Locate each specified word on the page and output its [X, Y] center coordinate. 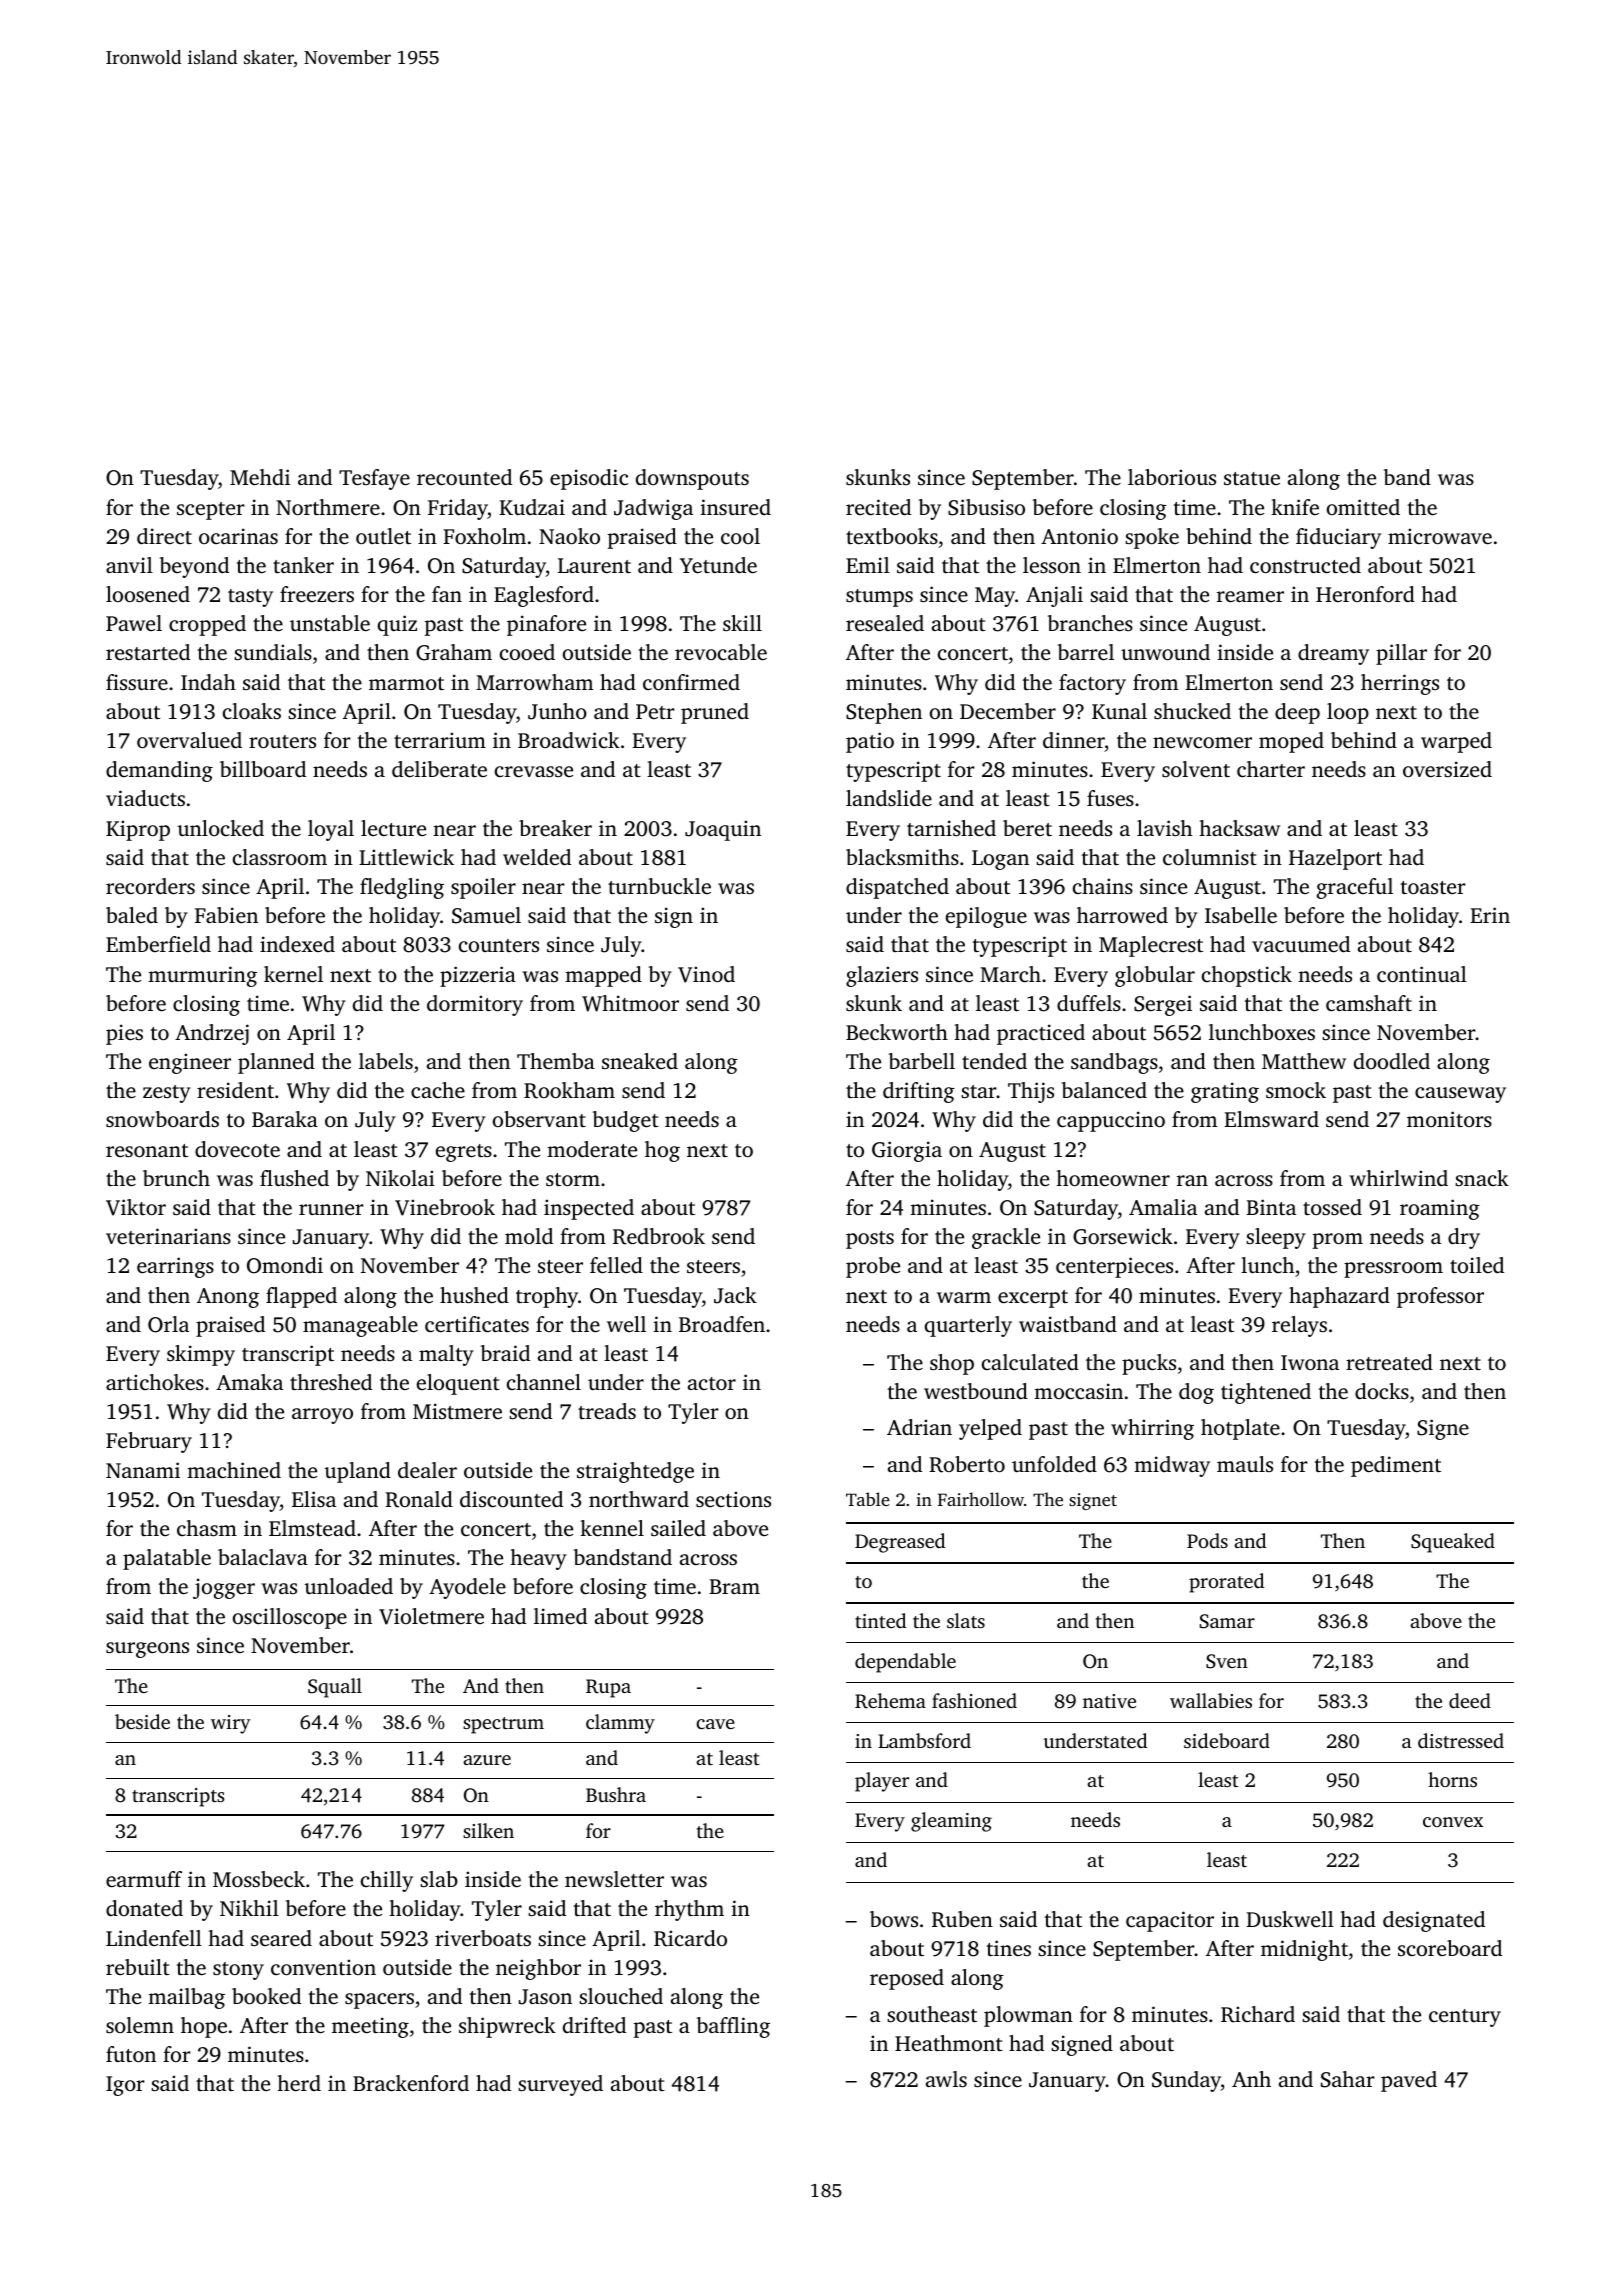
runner [331, 1209]
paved [1409, 2081]
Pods [1207, 1540]
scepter [211, 511]
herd [299, 2083]
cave [715, 1724]
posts [870, 1240]
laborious [1172, 477]
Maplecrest [1151, 946]
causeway [1460, 1095]
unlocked [221, 828]
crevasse [534, 771]
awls [946, 2079]
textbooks [892, 536]
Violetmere [431, 1616]
